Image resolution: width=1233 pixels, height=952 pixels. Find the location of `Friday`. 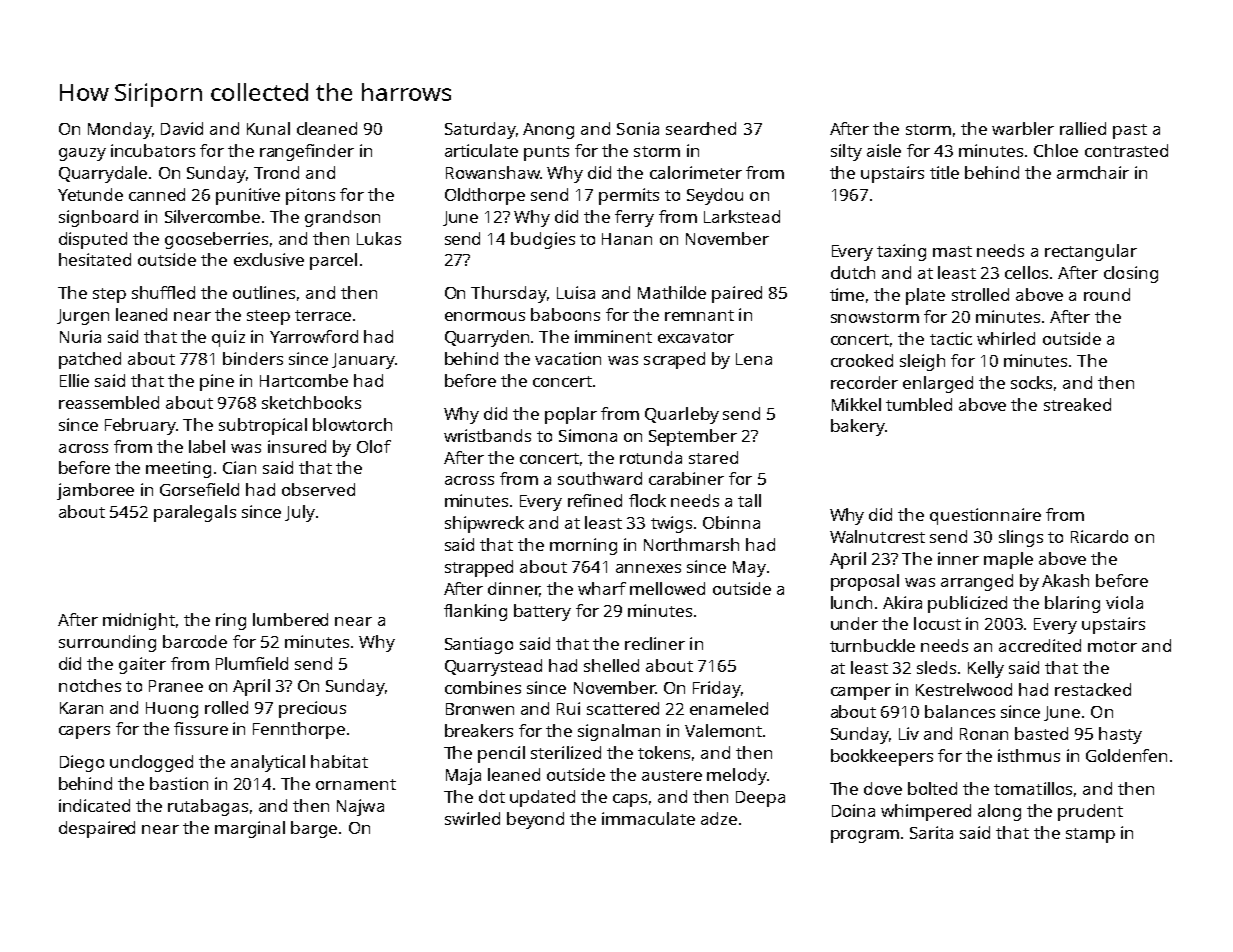

Friday is located at coordinates (716, 689).
